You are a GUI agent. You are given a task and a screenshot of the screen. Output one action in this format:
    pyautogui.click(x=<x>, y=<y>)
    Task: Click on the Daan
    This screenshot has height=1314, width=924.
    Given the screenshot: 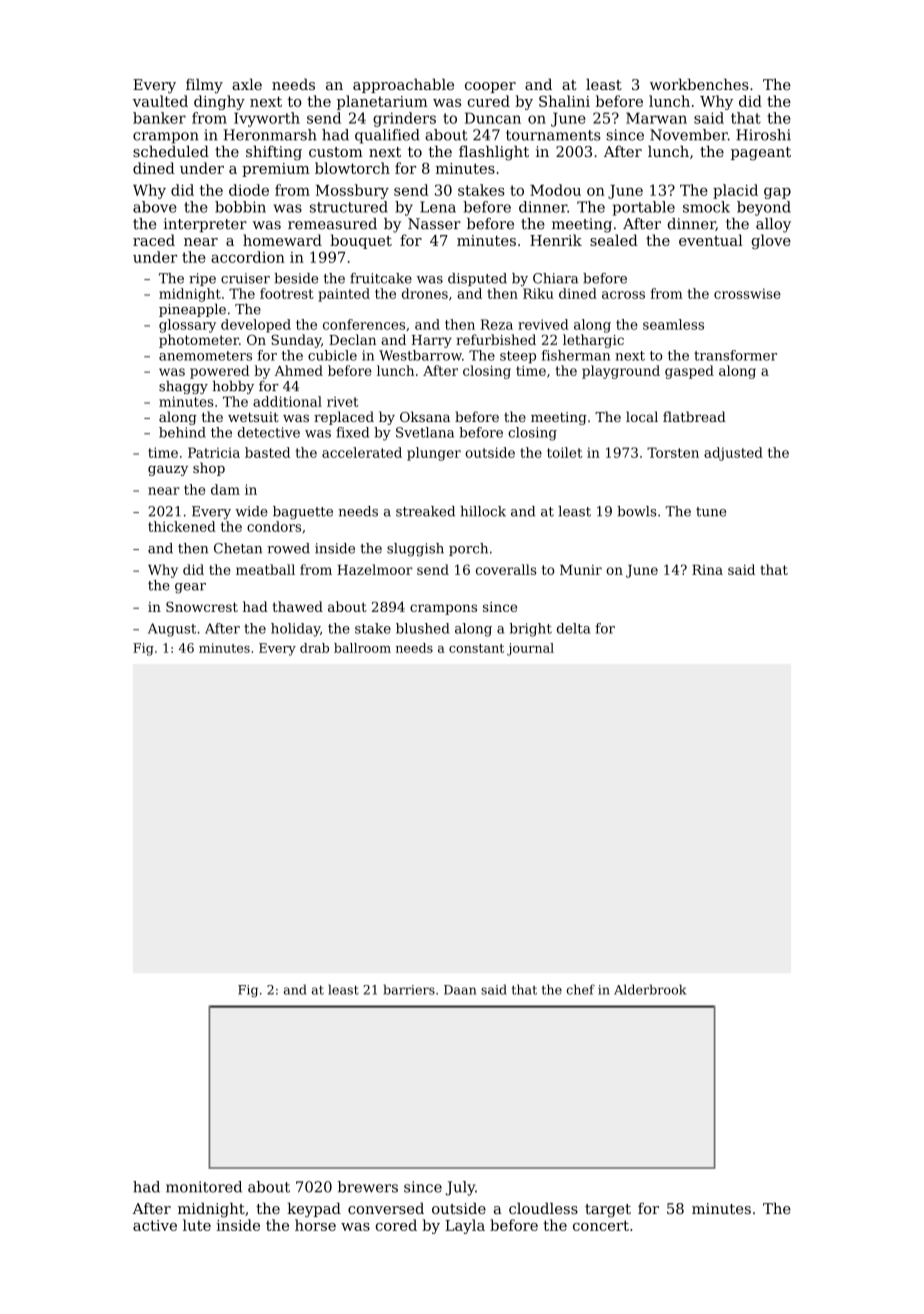 What is the action you would take?
    pyautogui.click(x=460, y=990)
